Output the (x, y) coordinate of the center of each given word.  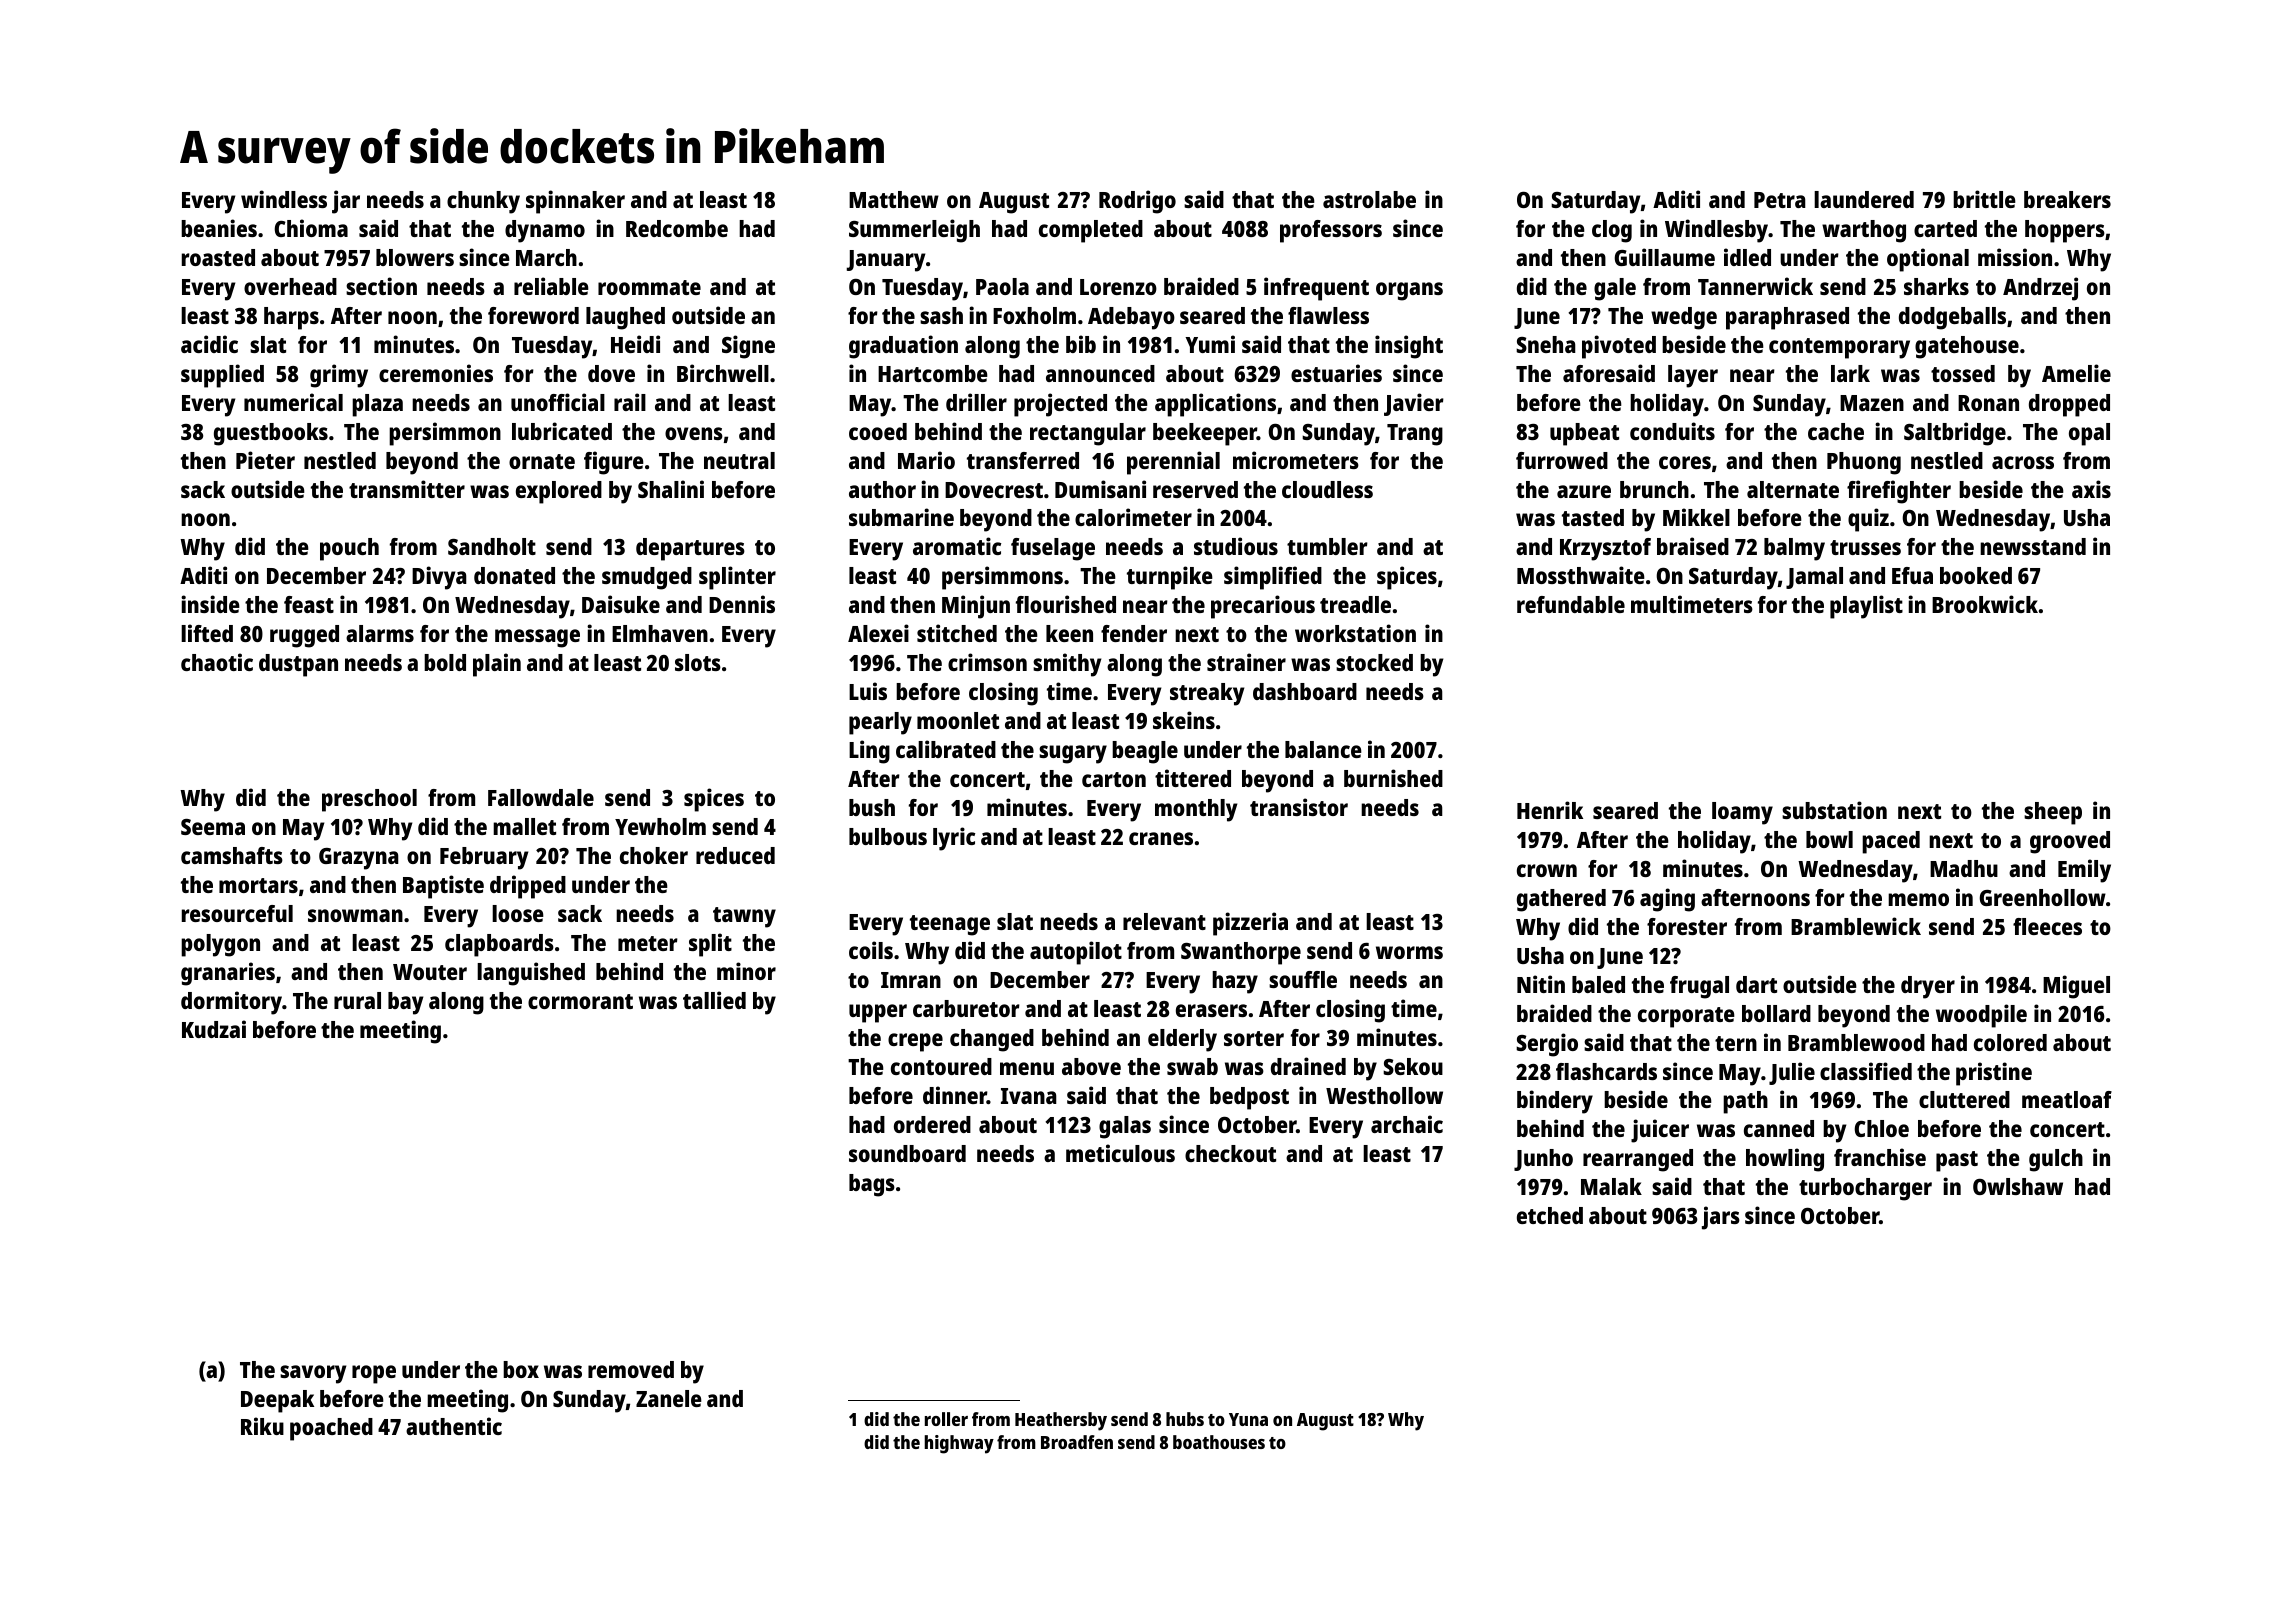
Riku (262, 1426)
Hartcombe (933, 373)
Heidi (635, 344)
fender (1134, 633)
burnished (1393, 778)
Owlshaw (2018, 1186)
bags (872, 1185)
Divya (439, 578)
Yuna (1248, 1419)
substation (1834, 810)
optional (1928, 260)
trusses (1865, 547)
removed (631, 1369)
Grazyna (359, 859)
